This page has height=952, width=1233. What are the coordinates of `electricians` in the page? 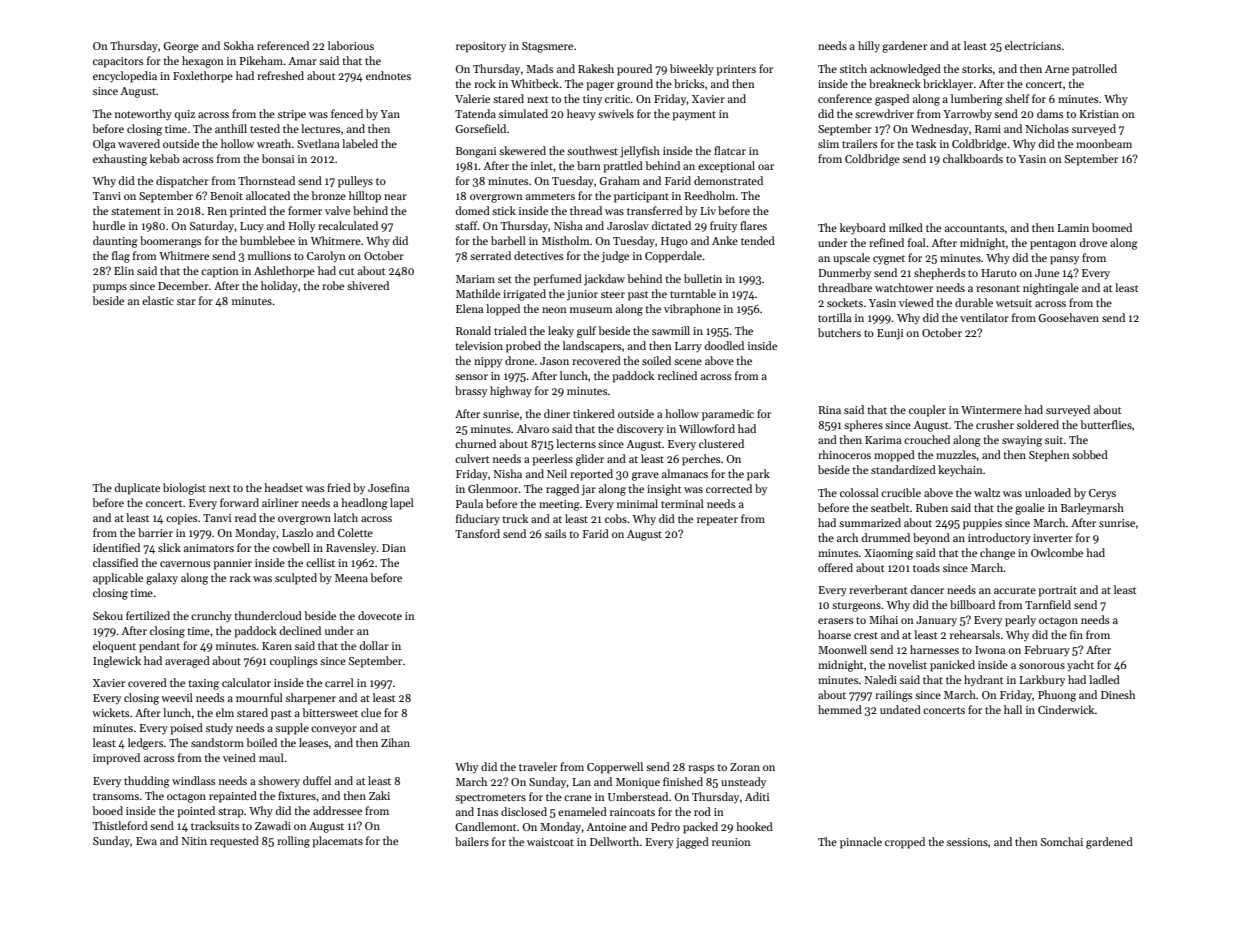 It's located at (1033, 45).
